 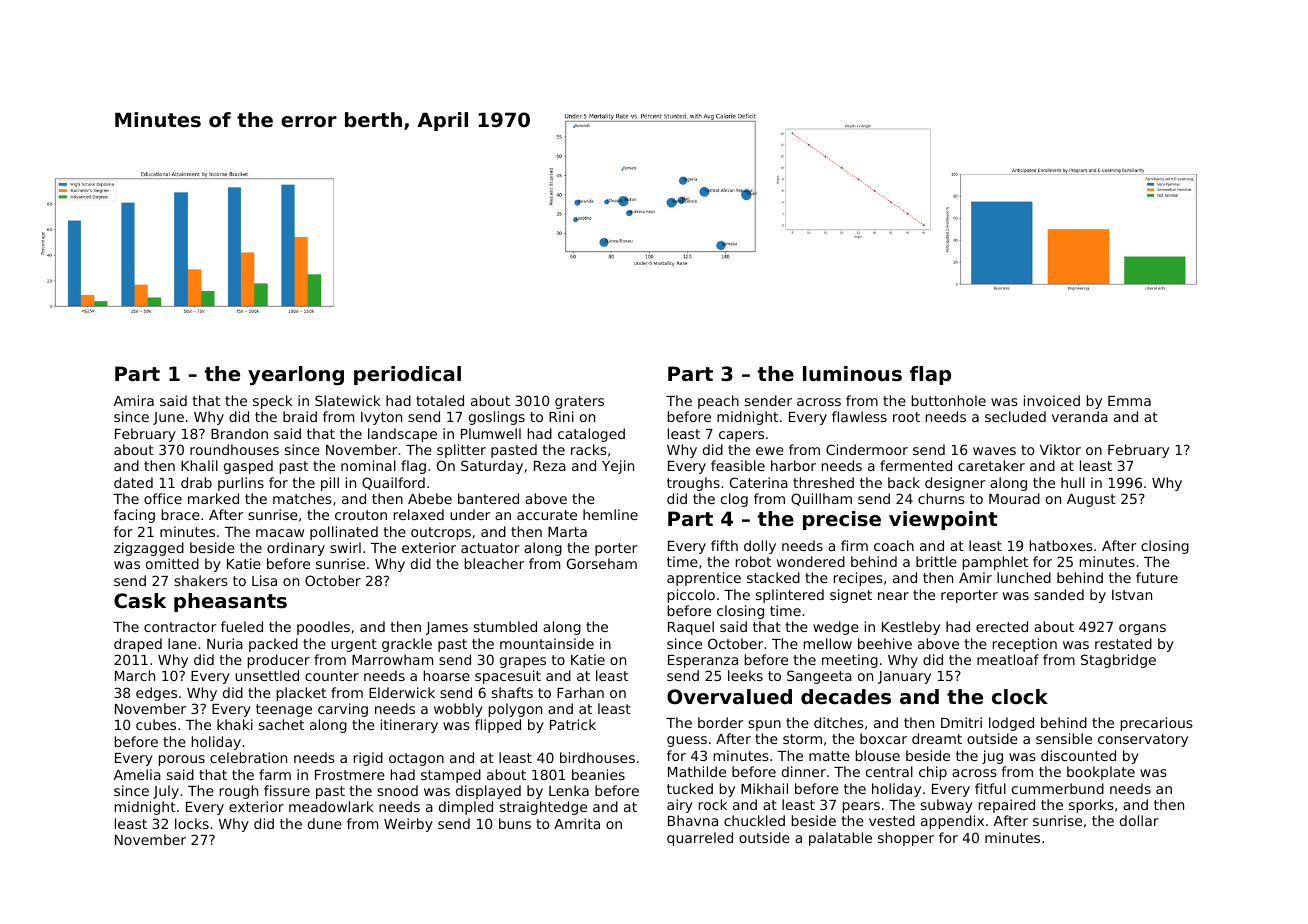 What do you see at coordinates (392, 659) in the page?
I see `Marrowham` at bounding box center [392, 659].
